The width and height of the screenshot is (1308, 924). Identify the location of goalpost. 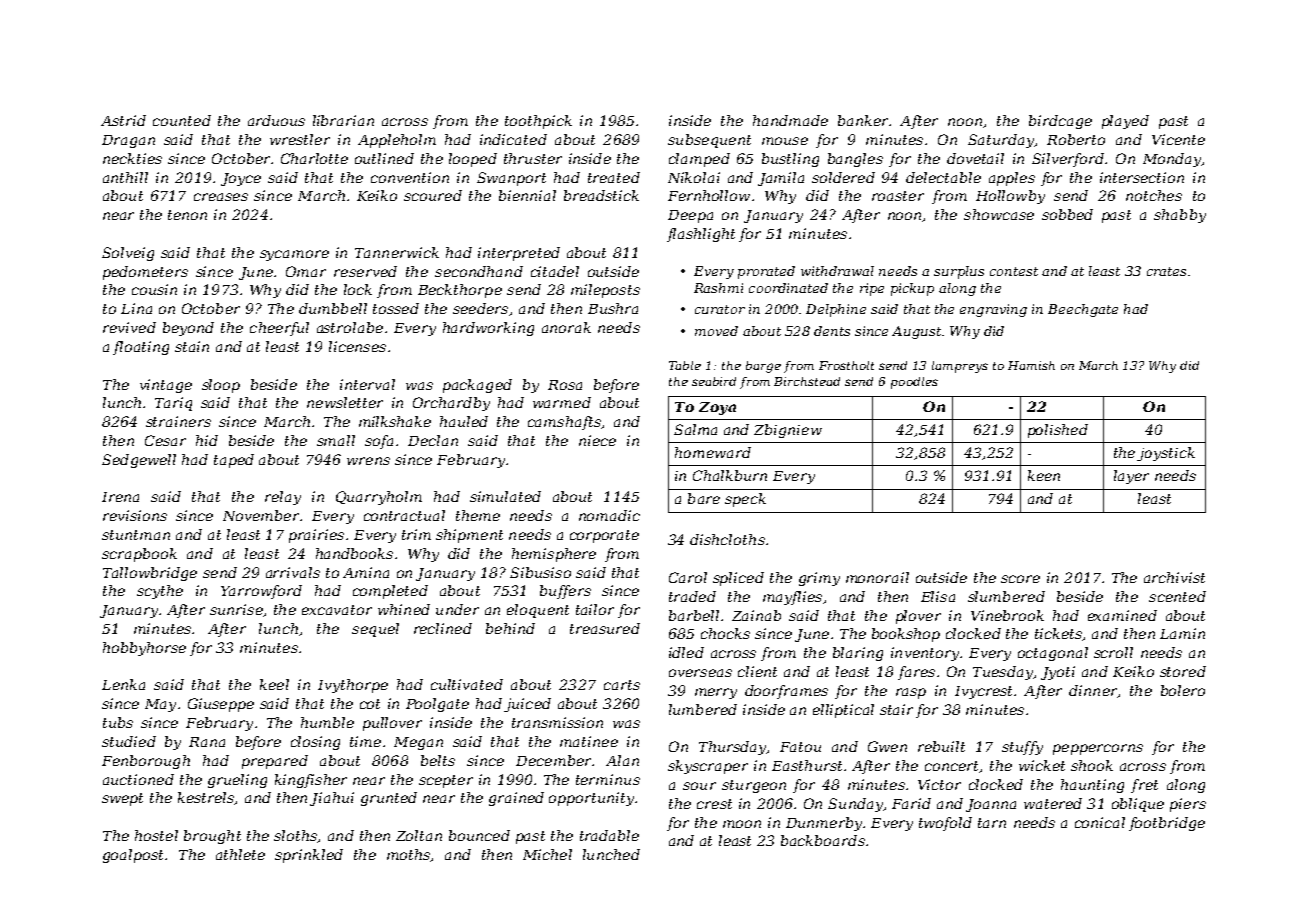
(133, 856).
